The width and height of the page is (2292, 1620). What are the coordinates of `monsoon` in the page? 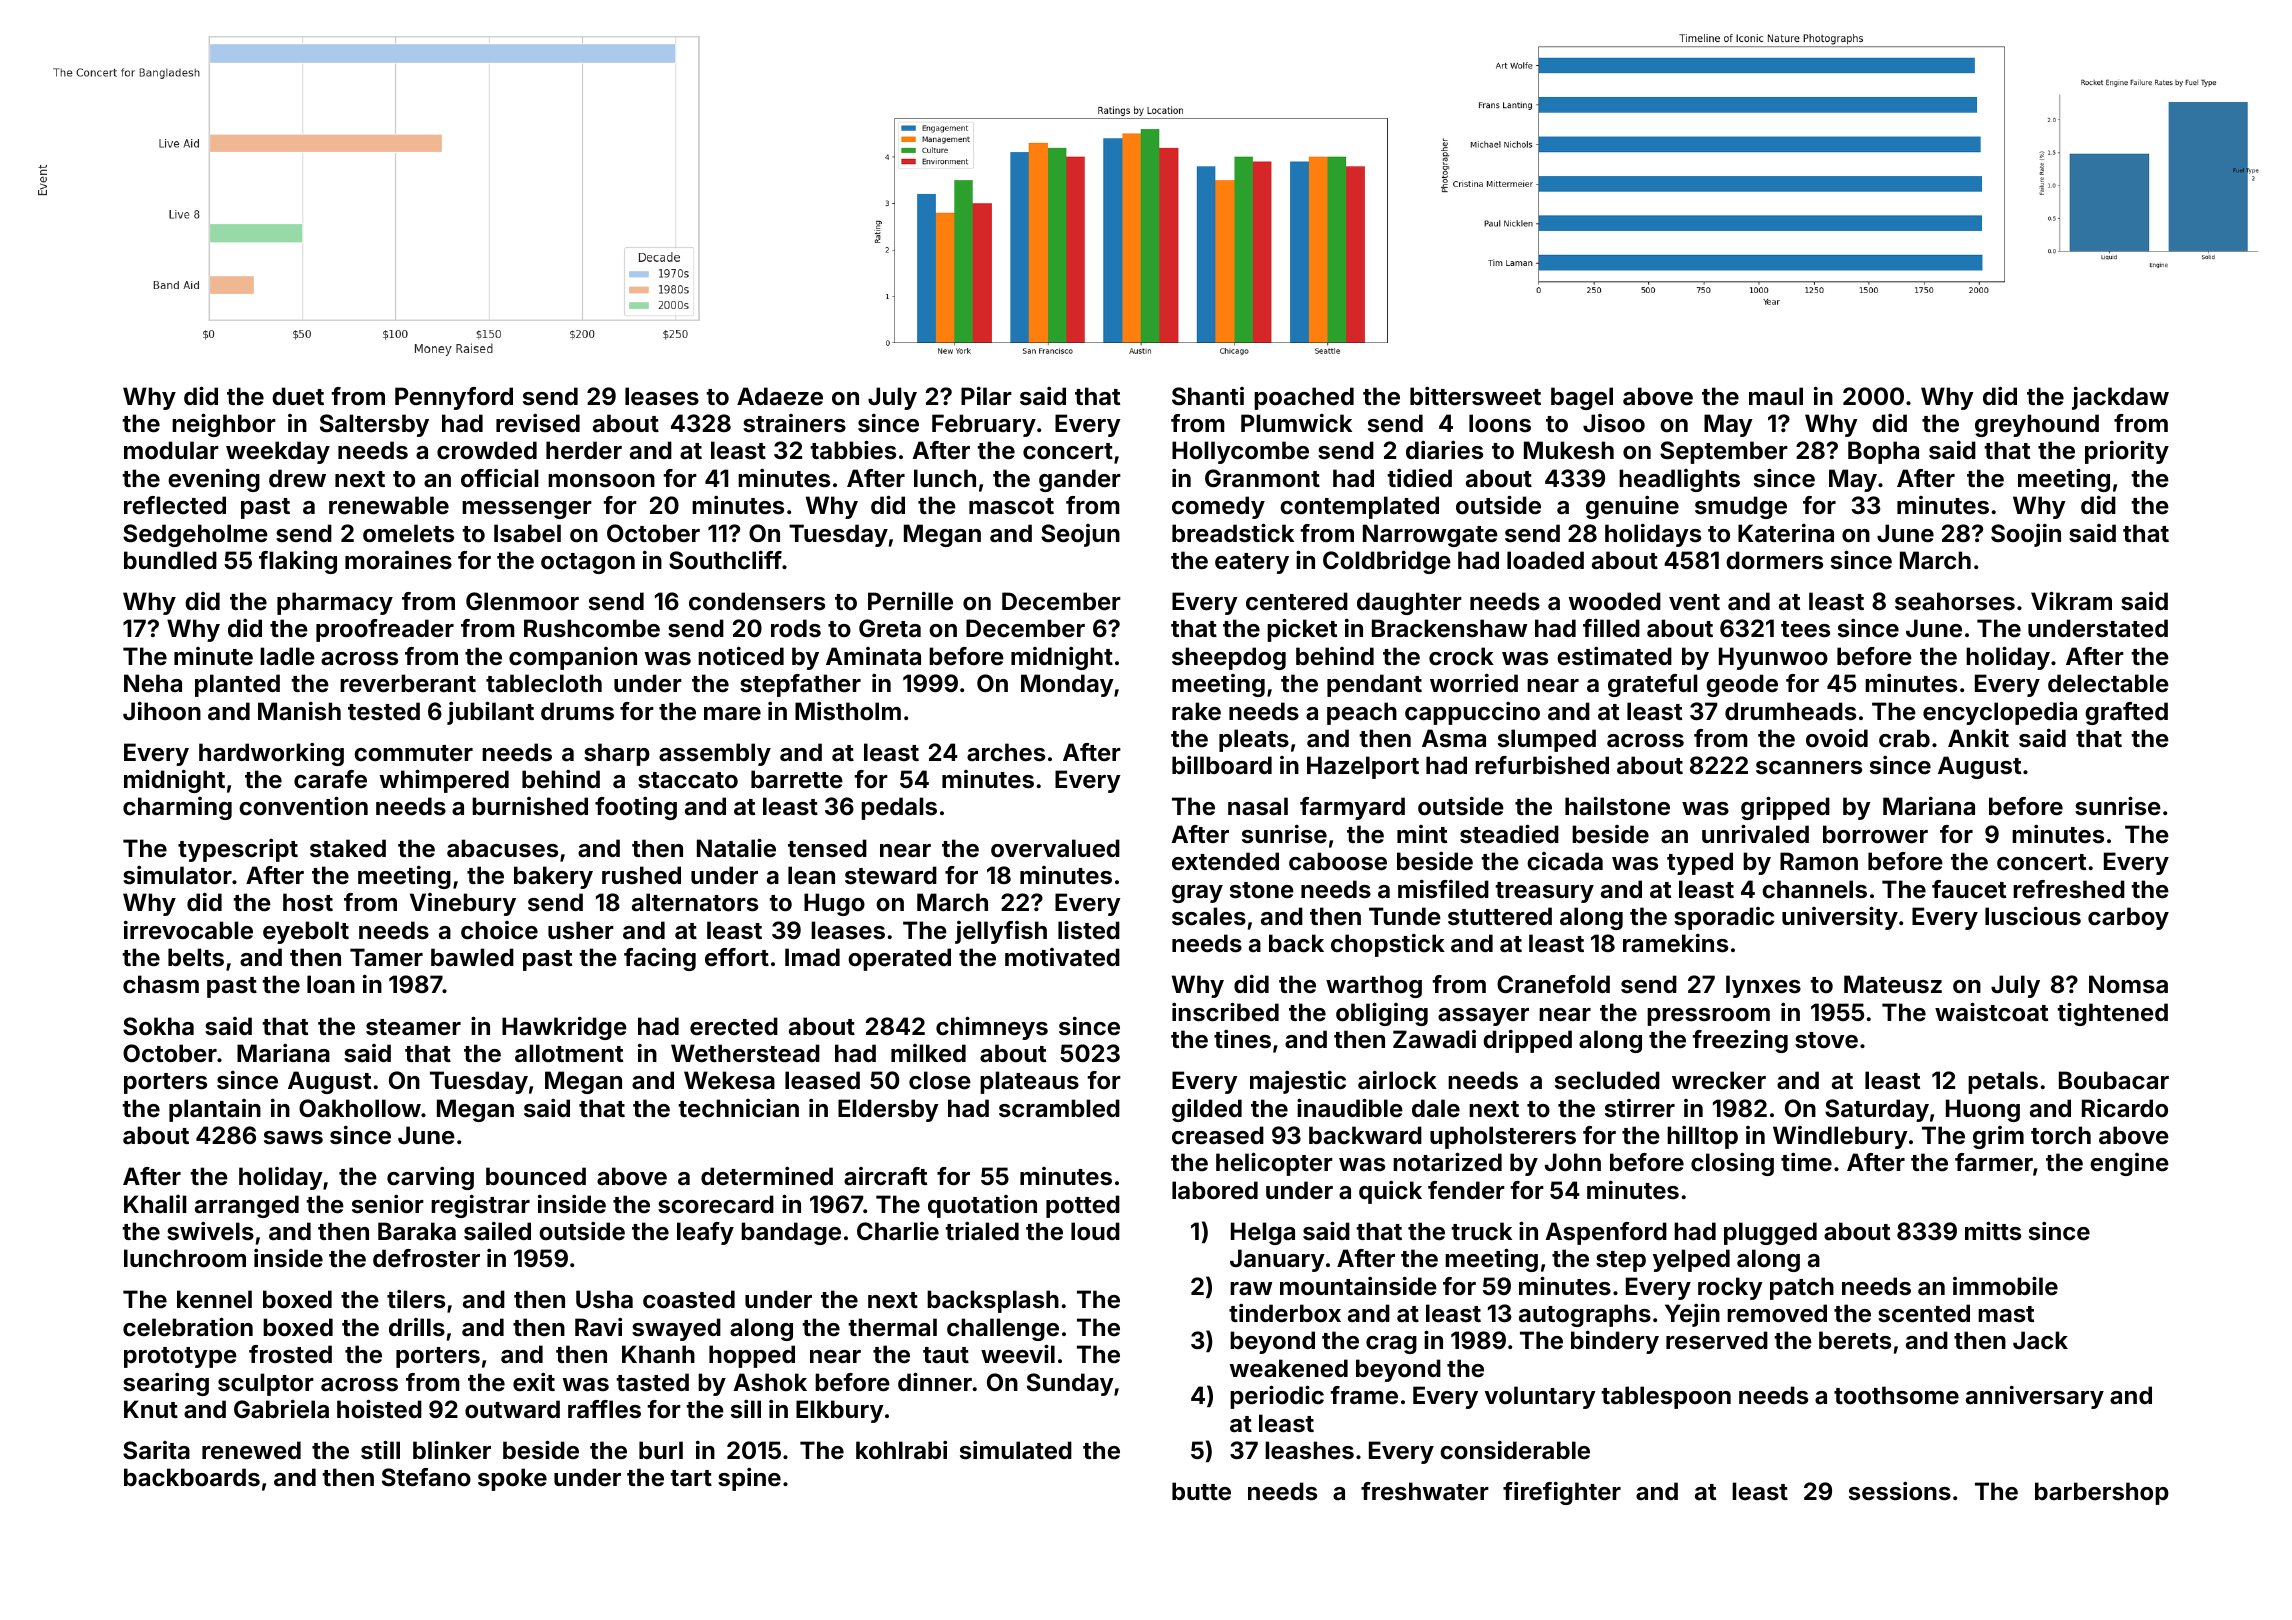 It's located at (601, 481).
